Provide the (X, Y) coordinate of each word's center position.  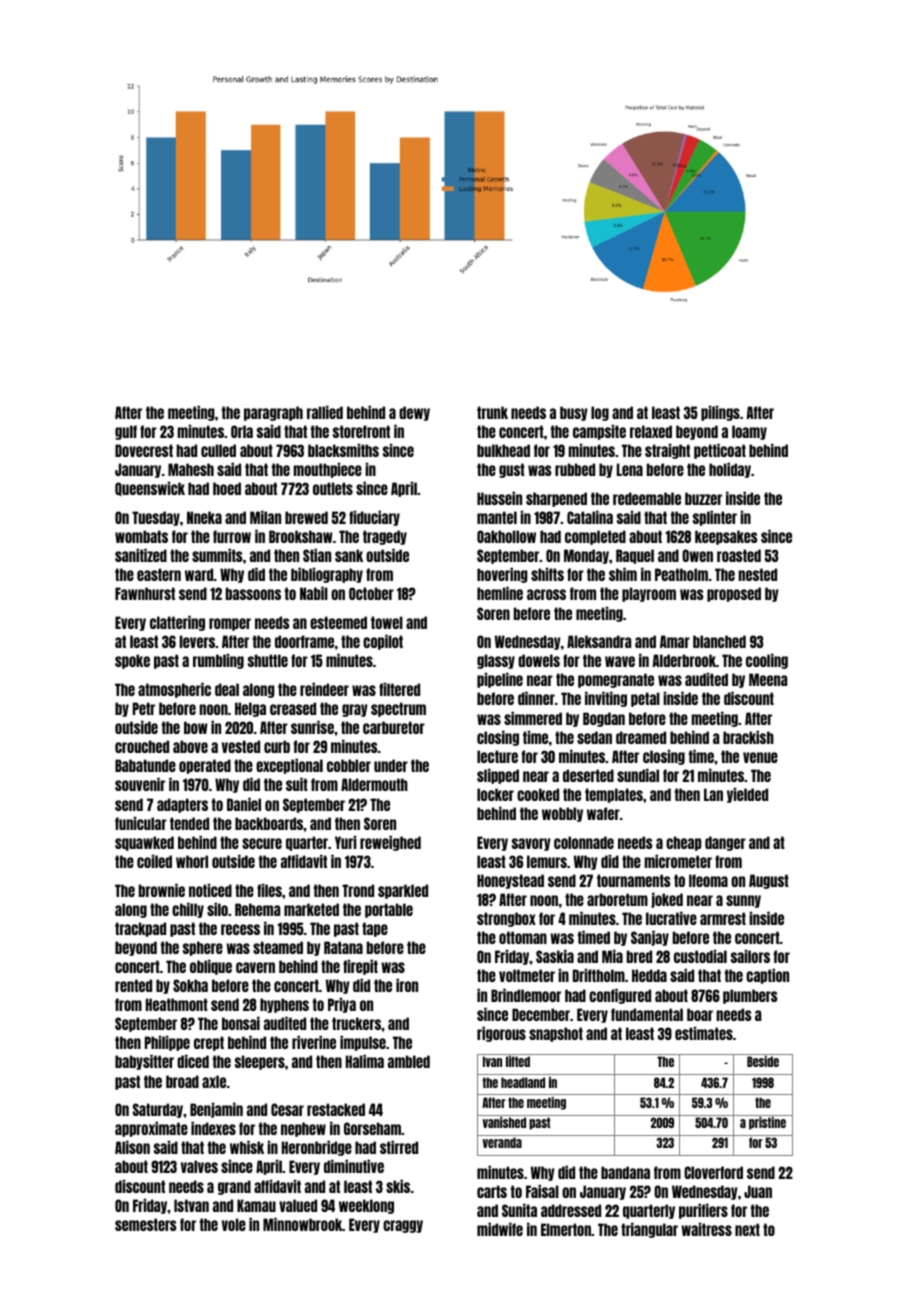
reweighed (390, 843)
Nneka (204, 517)
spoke (132, 661)
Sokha (190, 985)
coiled (154, 861)
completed (595, 537)
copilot (383, 642)
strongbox (506, 919)
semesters (145, 1224)
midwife (500, 1229)
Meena (768, 679)
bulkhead (503, 450)
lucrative (671, 918)
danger (725, 843)
